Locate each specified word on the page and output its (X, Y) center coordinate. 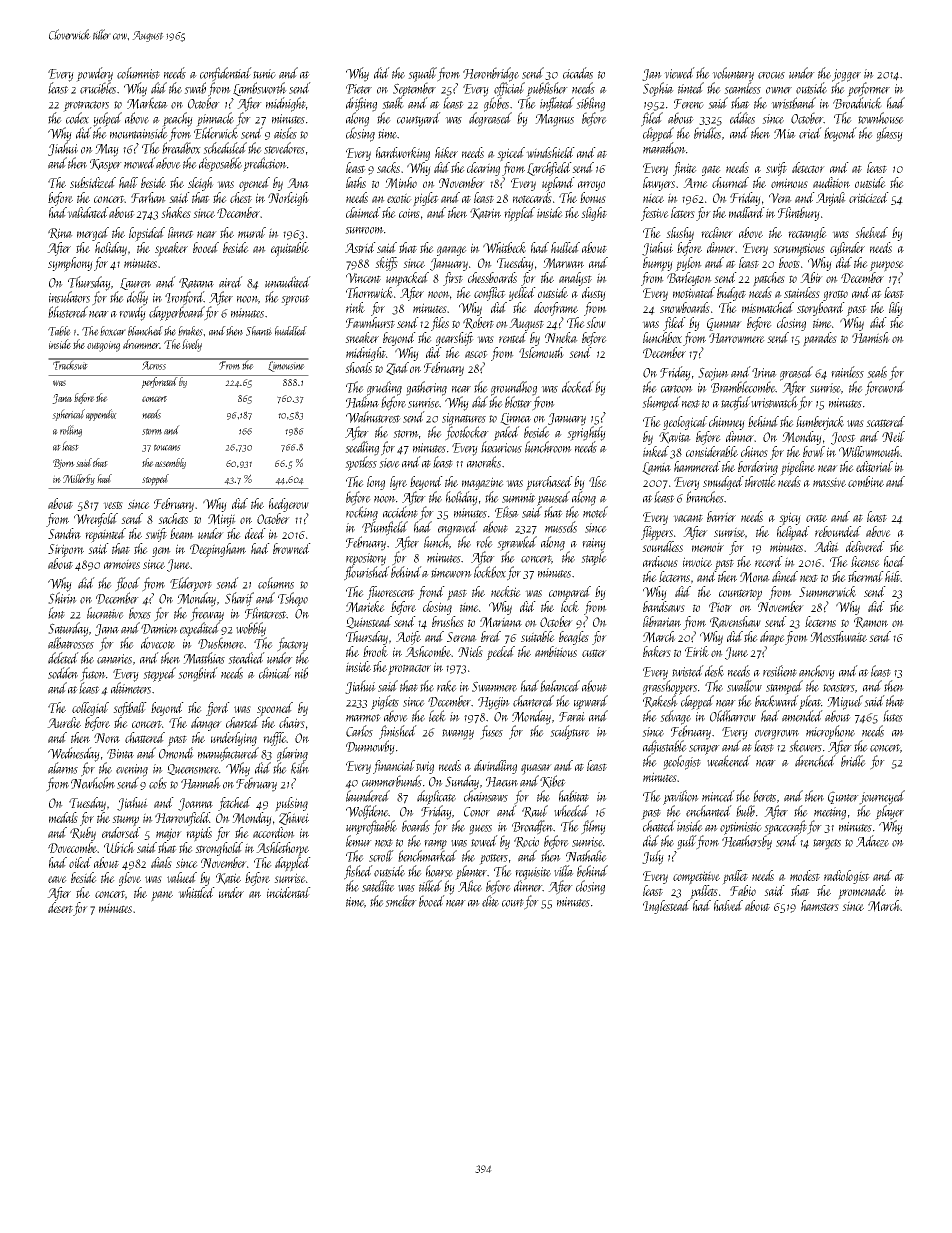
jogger (846, 75)
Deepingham (218, 550)
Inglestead (666, 907)
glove (130, 879)
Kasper (106, 165)
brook (375, 651)
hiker (446, 152)
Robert (478, 323)
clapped (697, 703)
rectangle (807, 234)
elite (490, 901)
